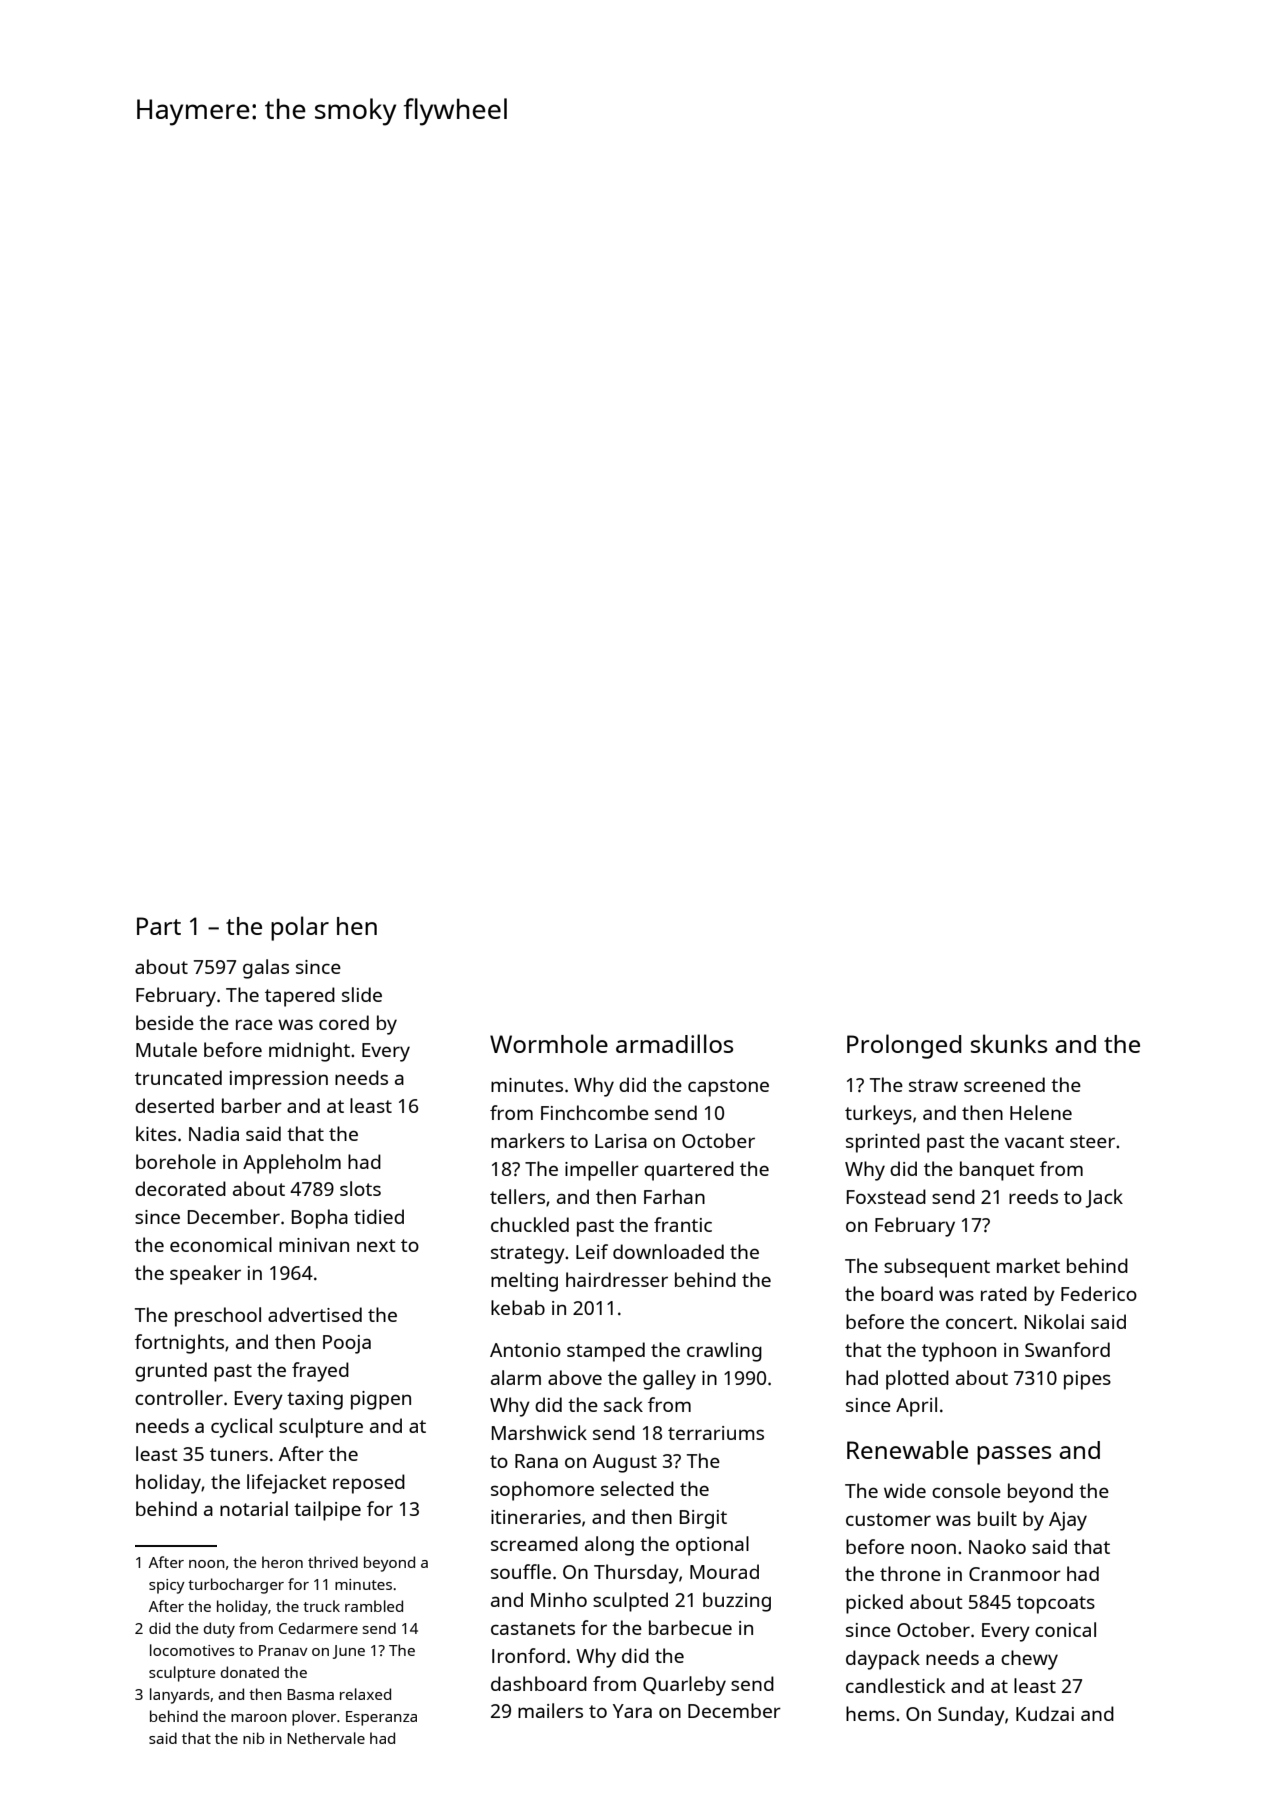 The width and height of the screenshot is (1277, 1807). What do you see at coordinates (1009, 1043) in the screenshot?
I see `skunks` at bounding box center [1009, 1043].
